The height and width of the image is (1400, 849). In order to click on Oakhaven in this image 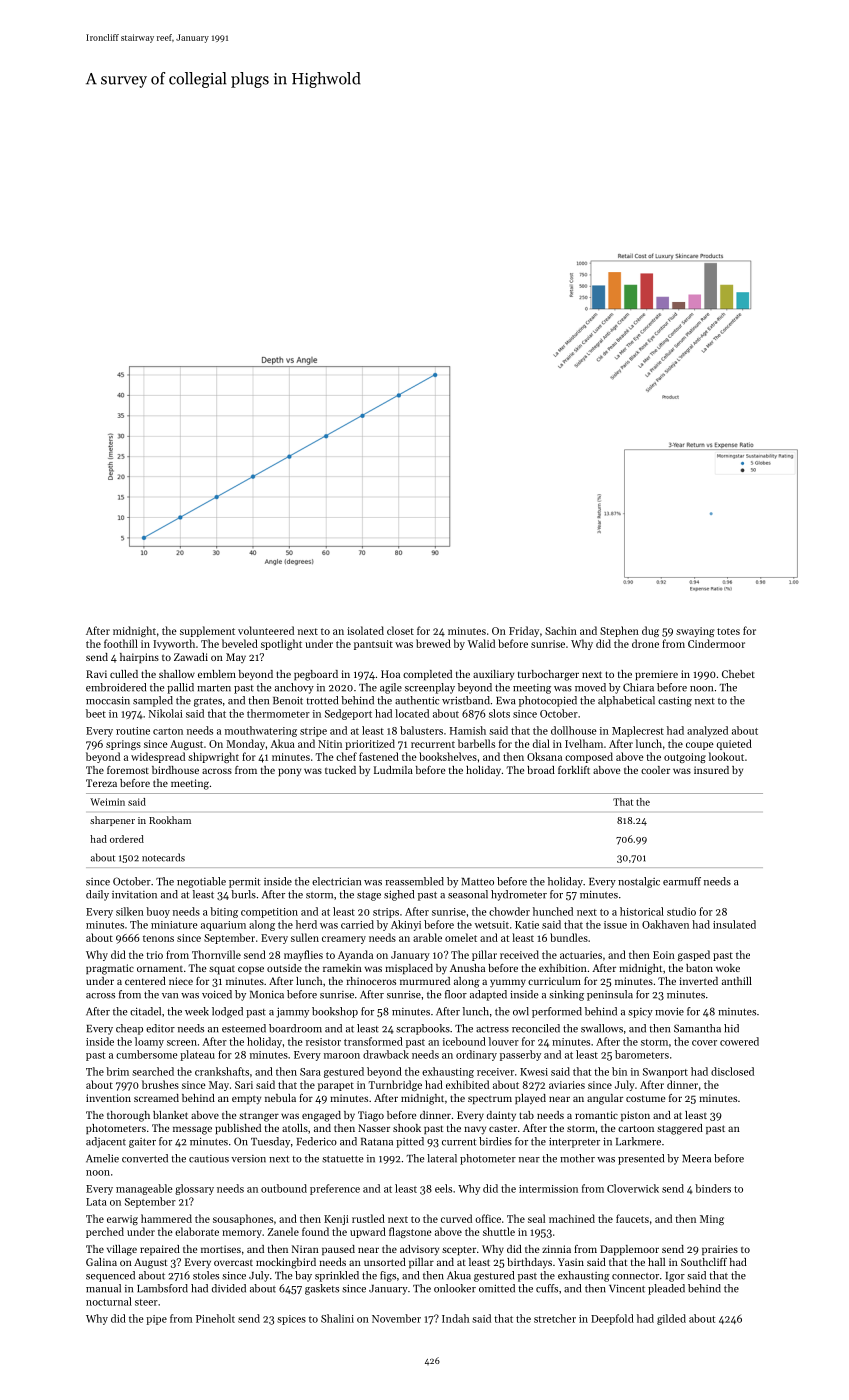, I will do `click(665, 924)`.
